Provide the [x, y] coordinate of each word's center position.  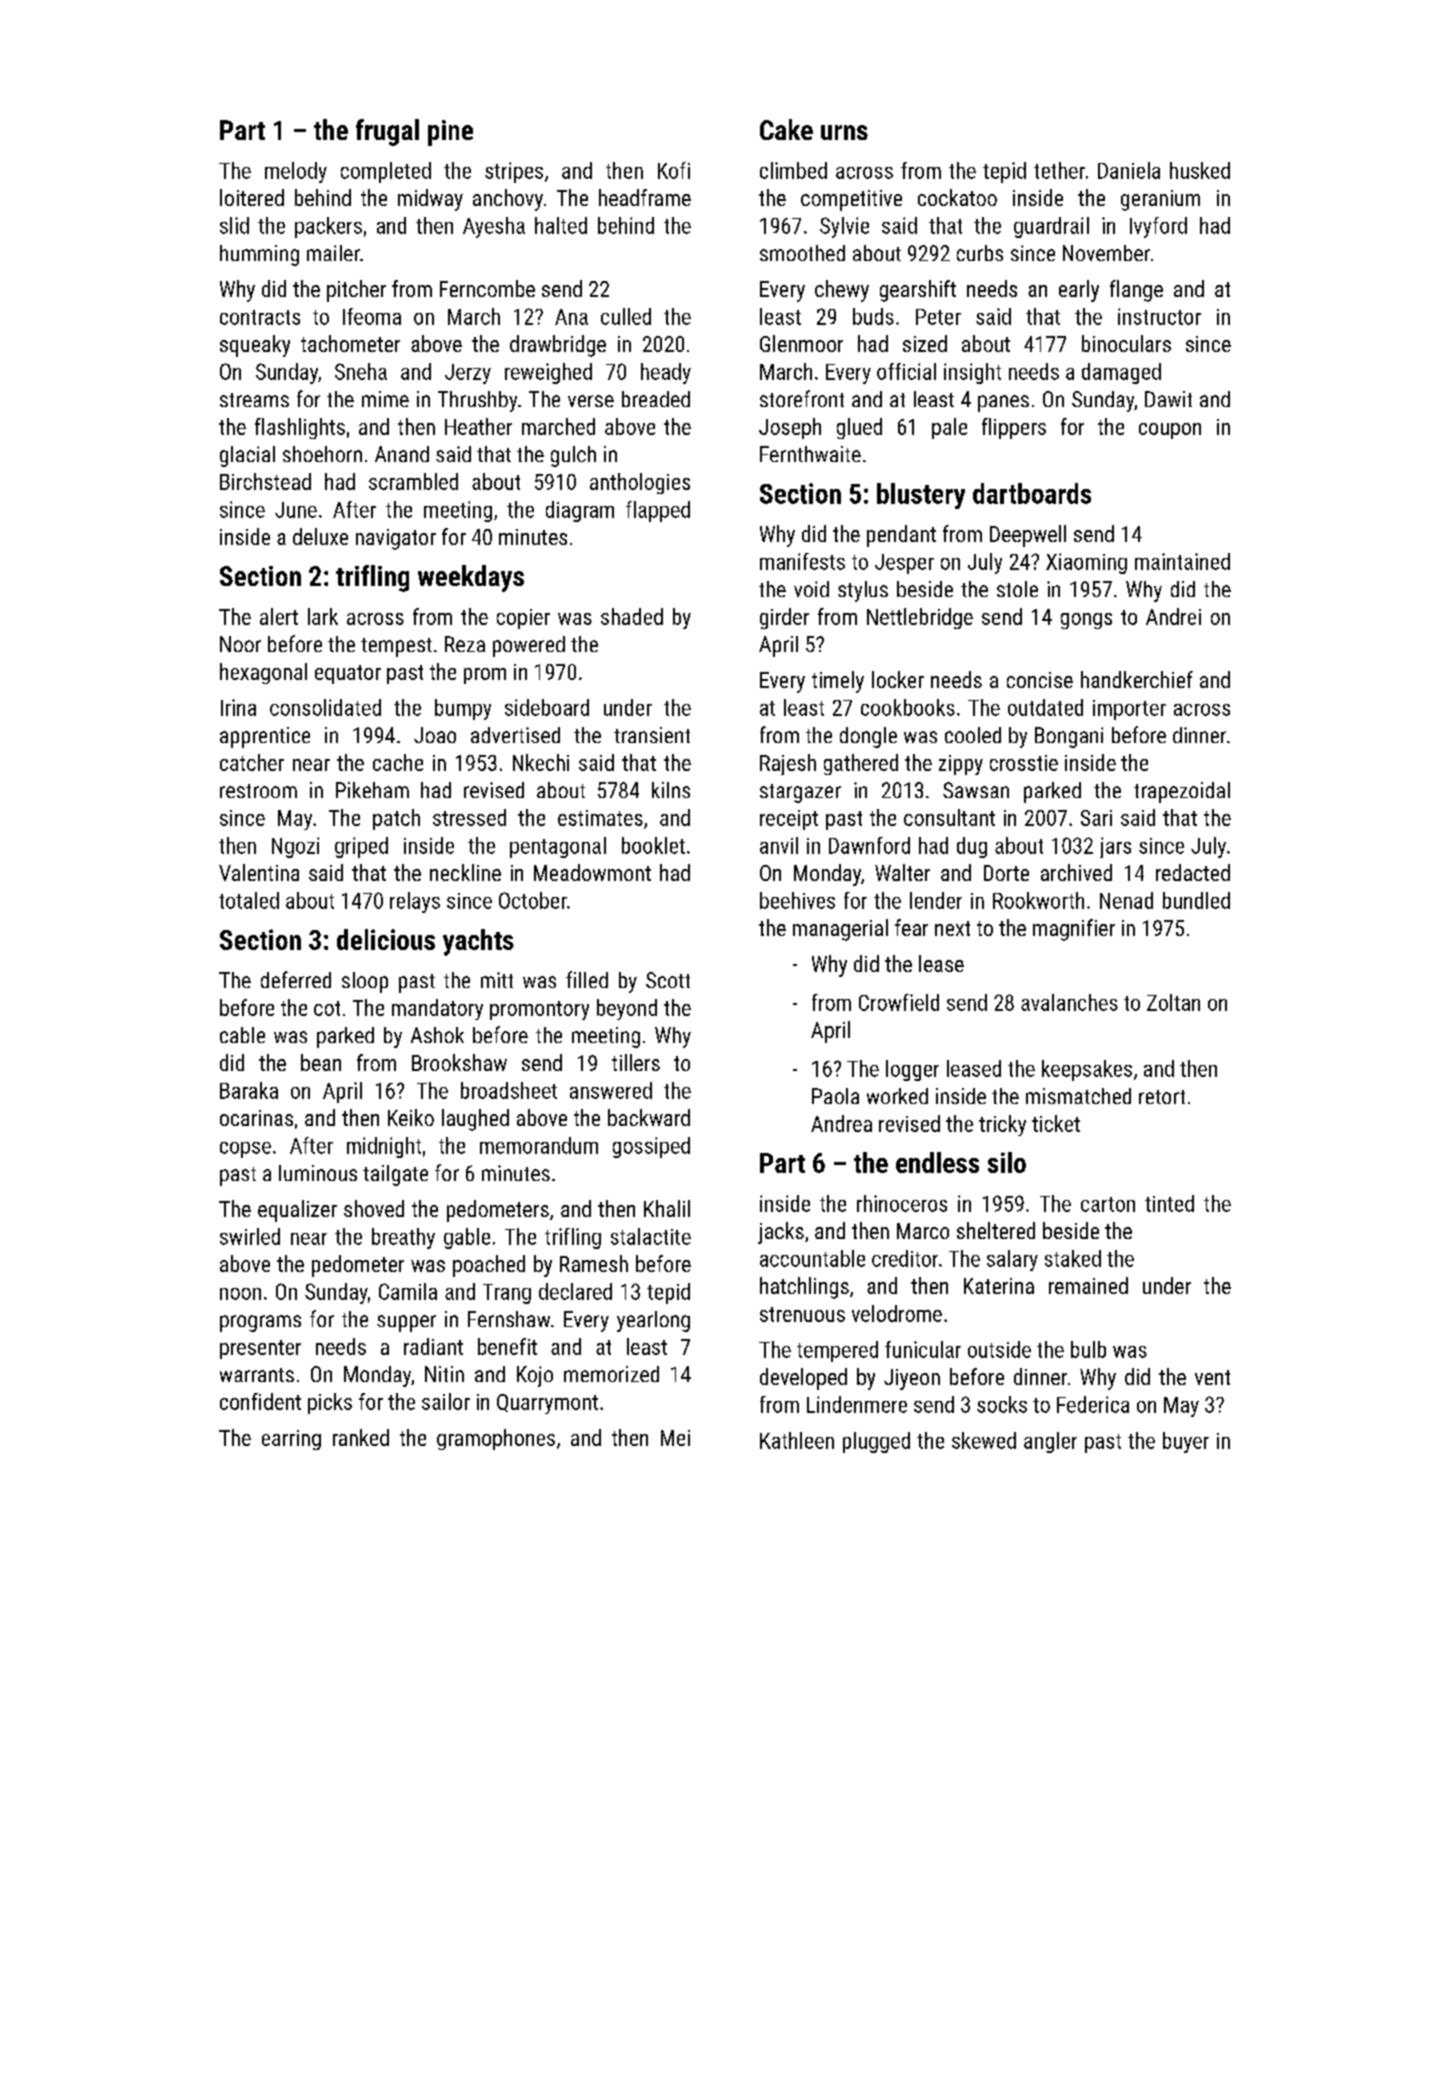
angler [1050, 1442]
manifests [802, 561]
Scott [668, 980]
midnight [384, 1147]
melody [296, 172]
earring [291, 1440]
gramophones [496, 1439]
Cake [786, 129]
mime [385, 399]
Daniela [1129, 170]
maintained [1182, 561]
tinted [1169, 1203]
